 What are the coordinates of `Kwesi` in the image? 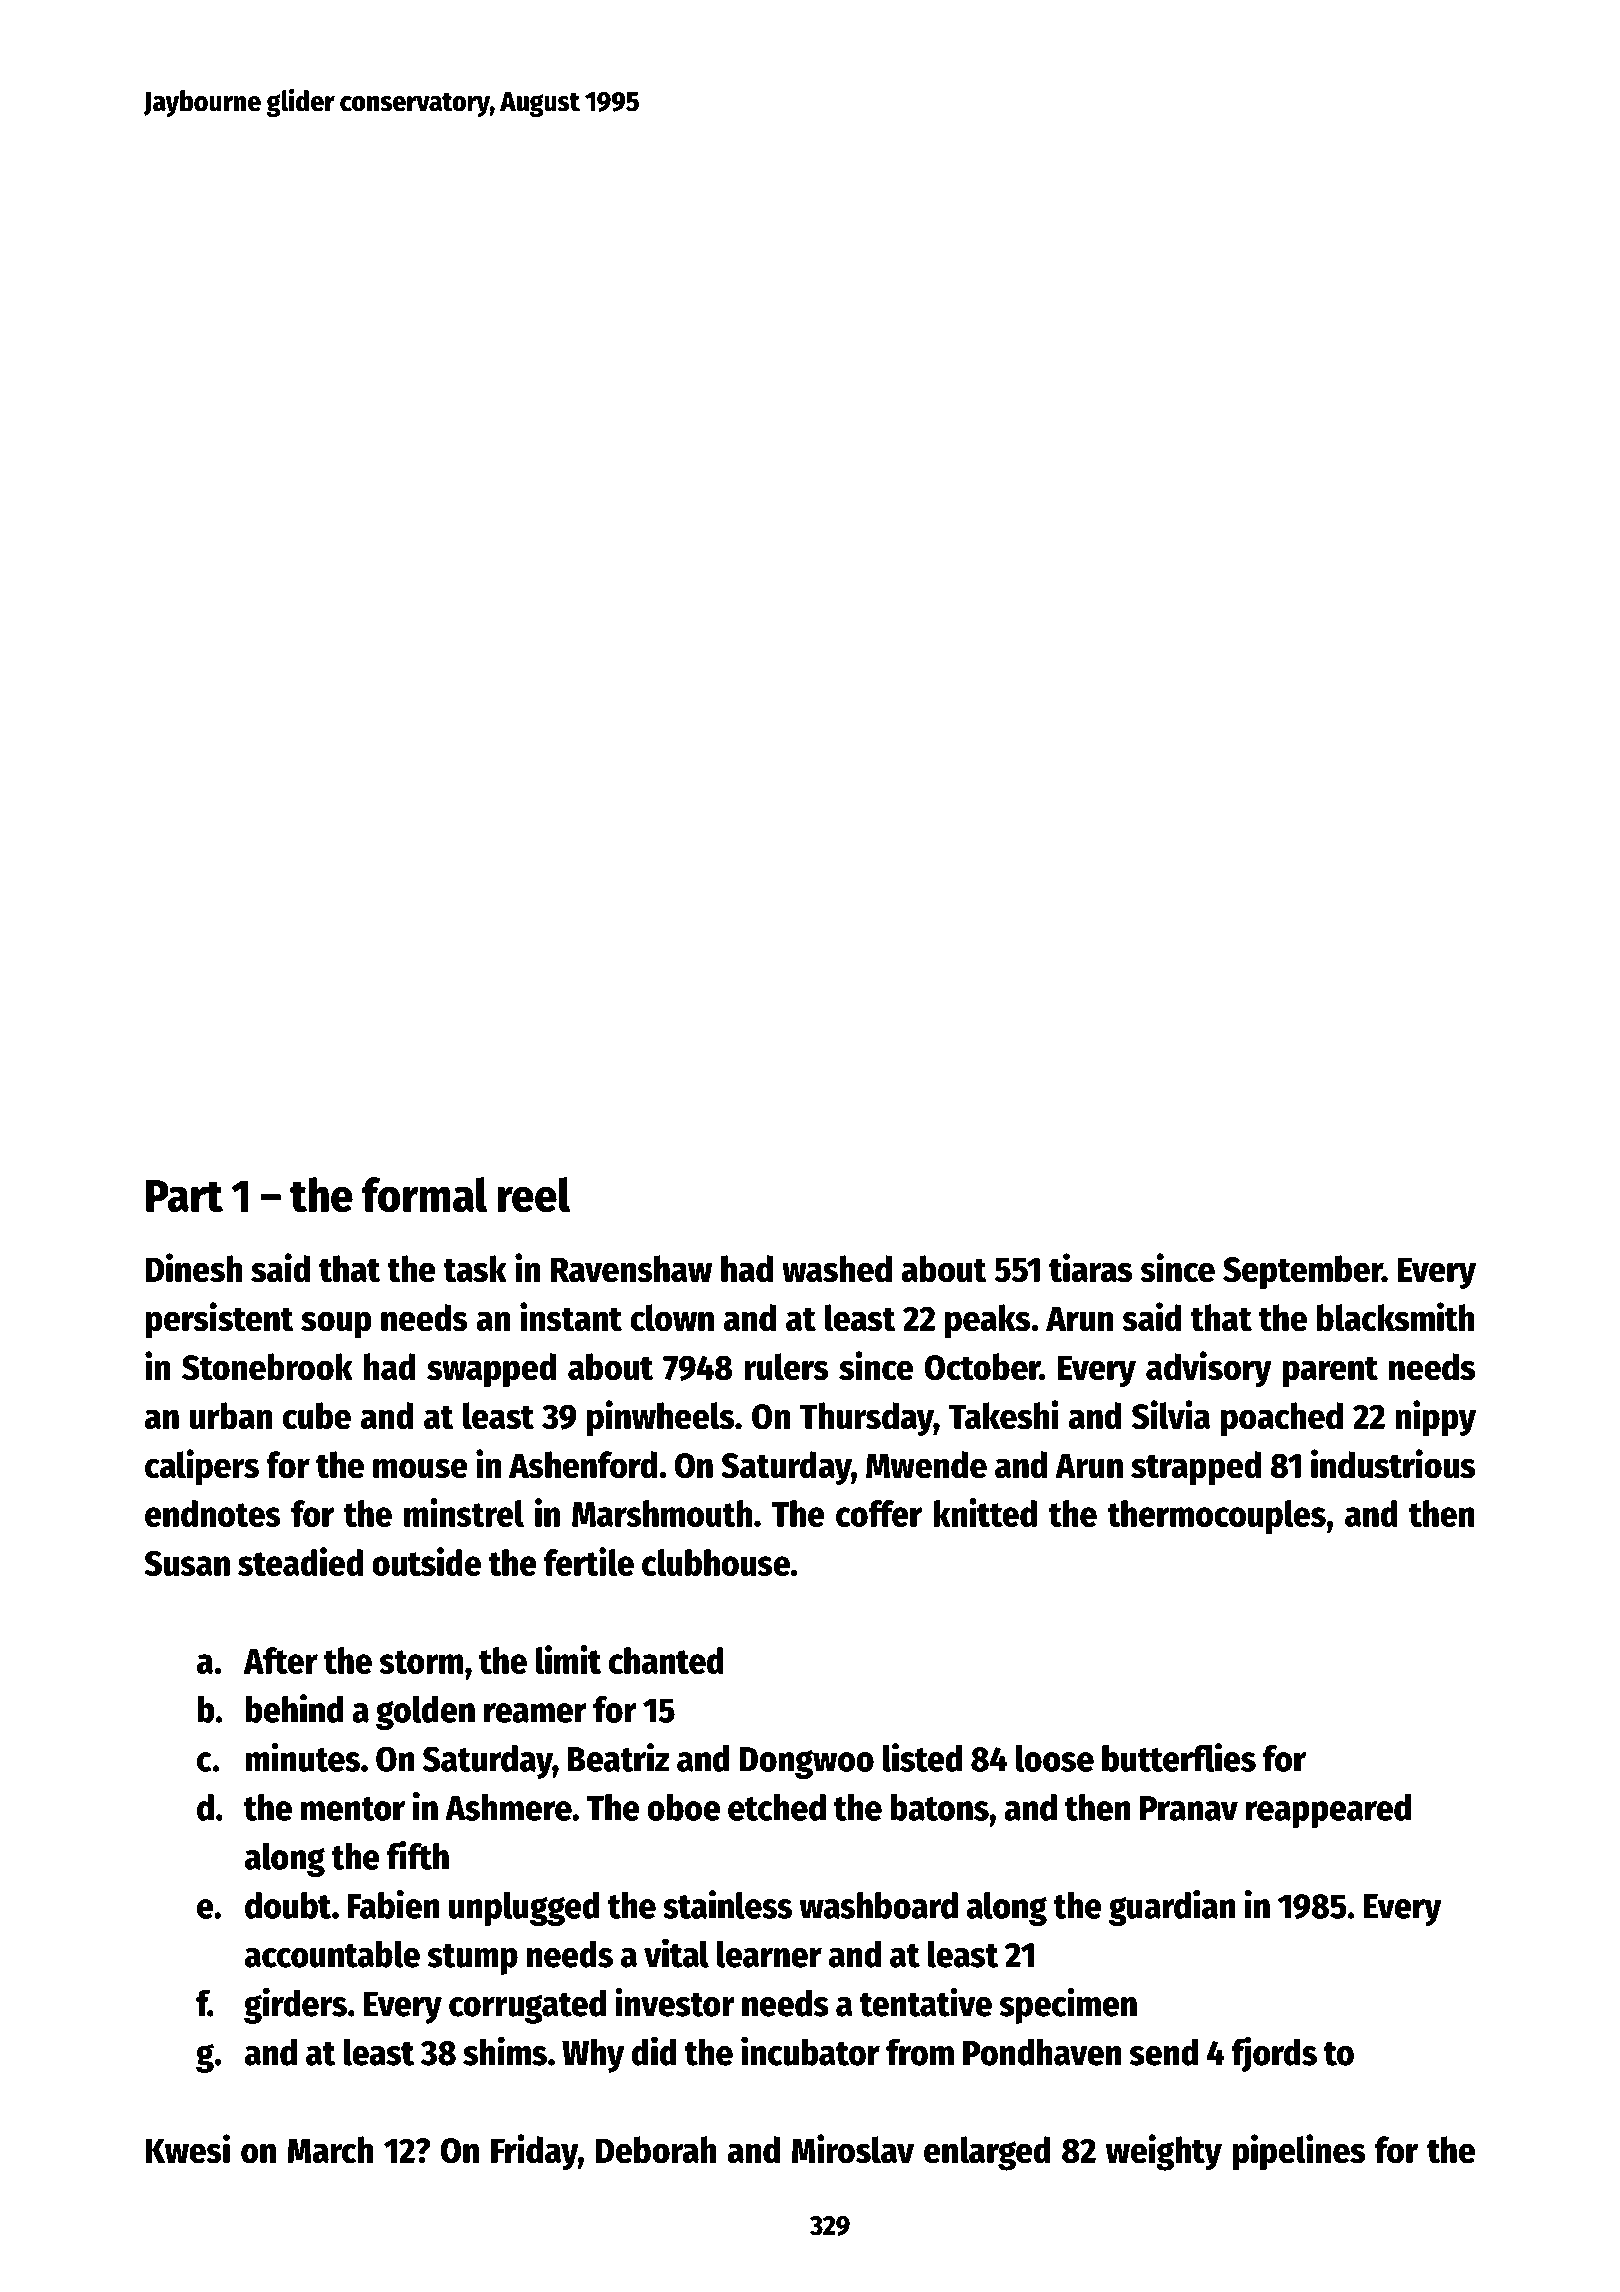 It's located at (188, 2149).
